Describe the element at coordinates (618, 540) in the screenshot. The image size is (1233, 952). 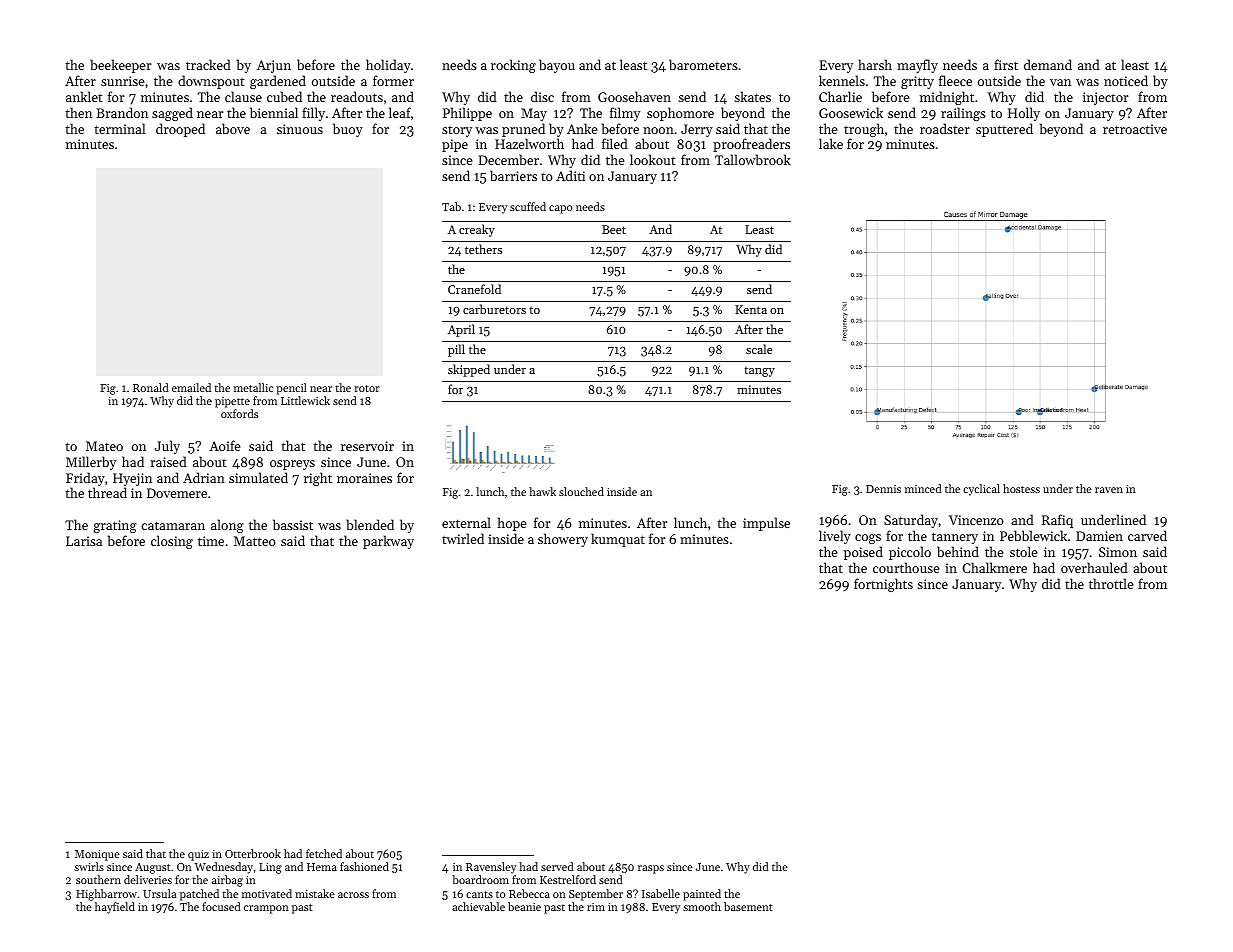
I see `kumquat` at that location.
